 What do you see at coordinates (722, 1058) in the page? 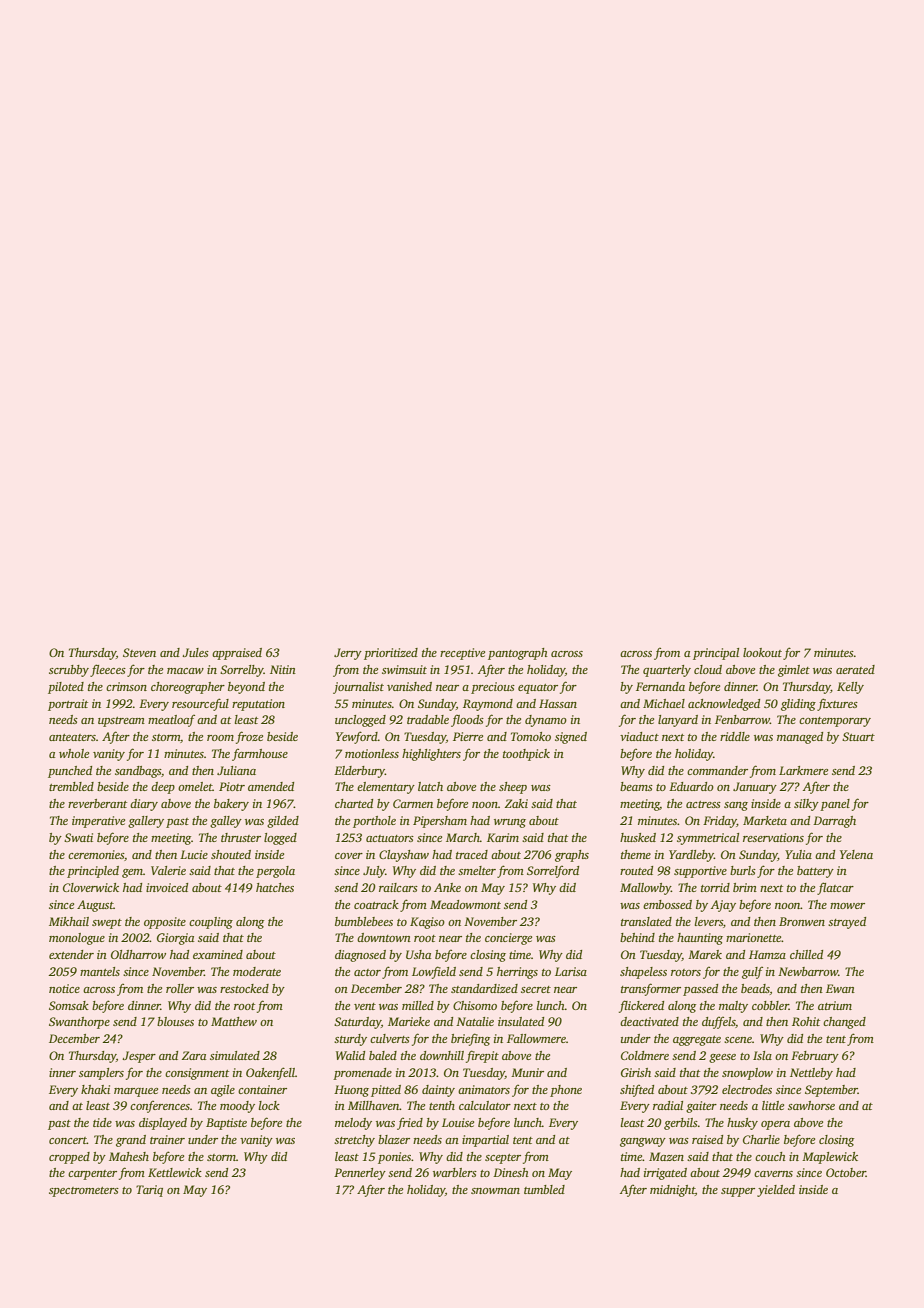
I see `geese` at bounding box center [722, 1058].
